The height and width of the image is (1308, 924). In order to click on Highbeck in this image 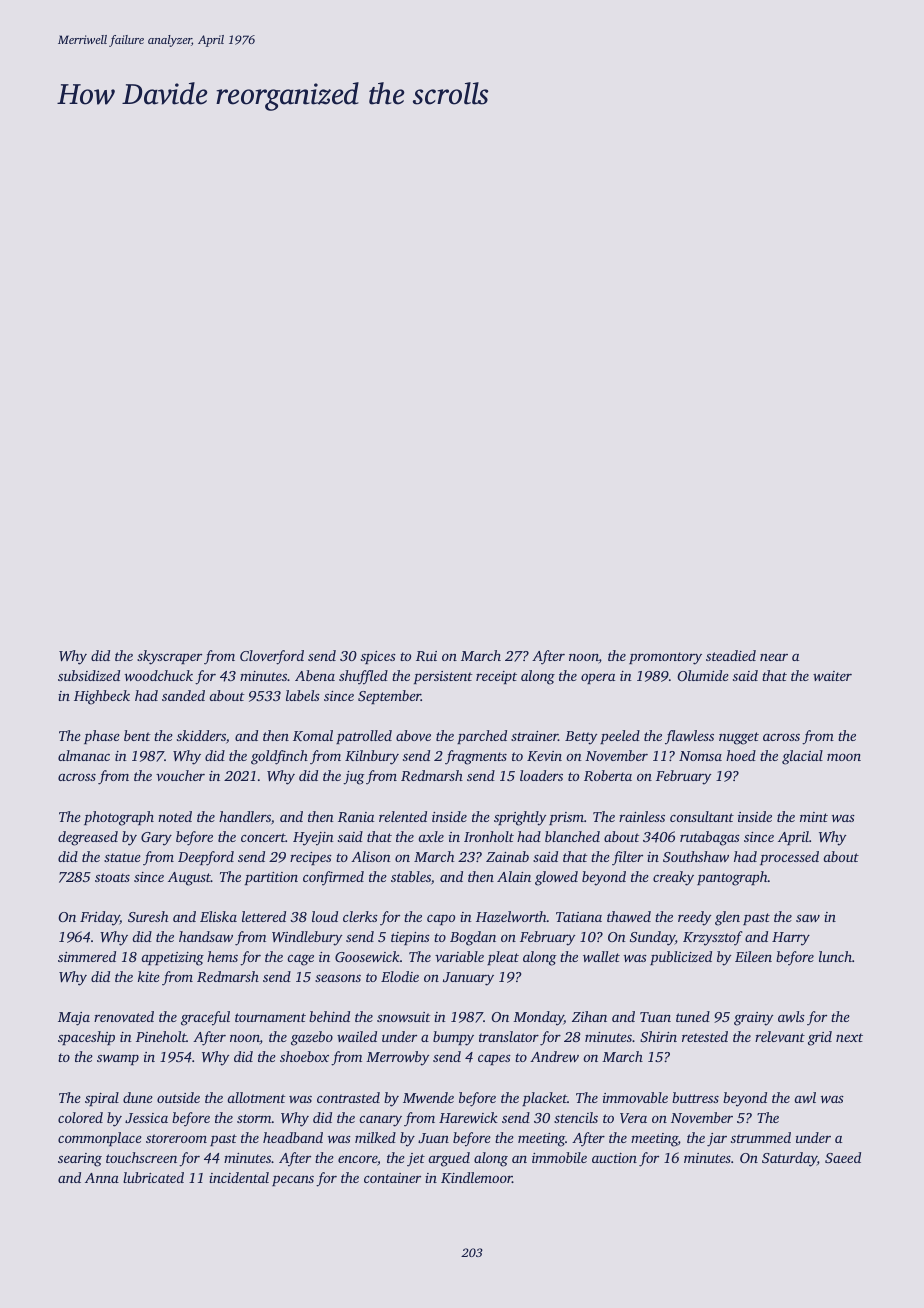, I will do `click(102, 697)`.
